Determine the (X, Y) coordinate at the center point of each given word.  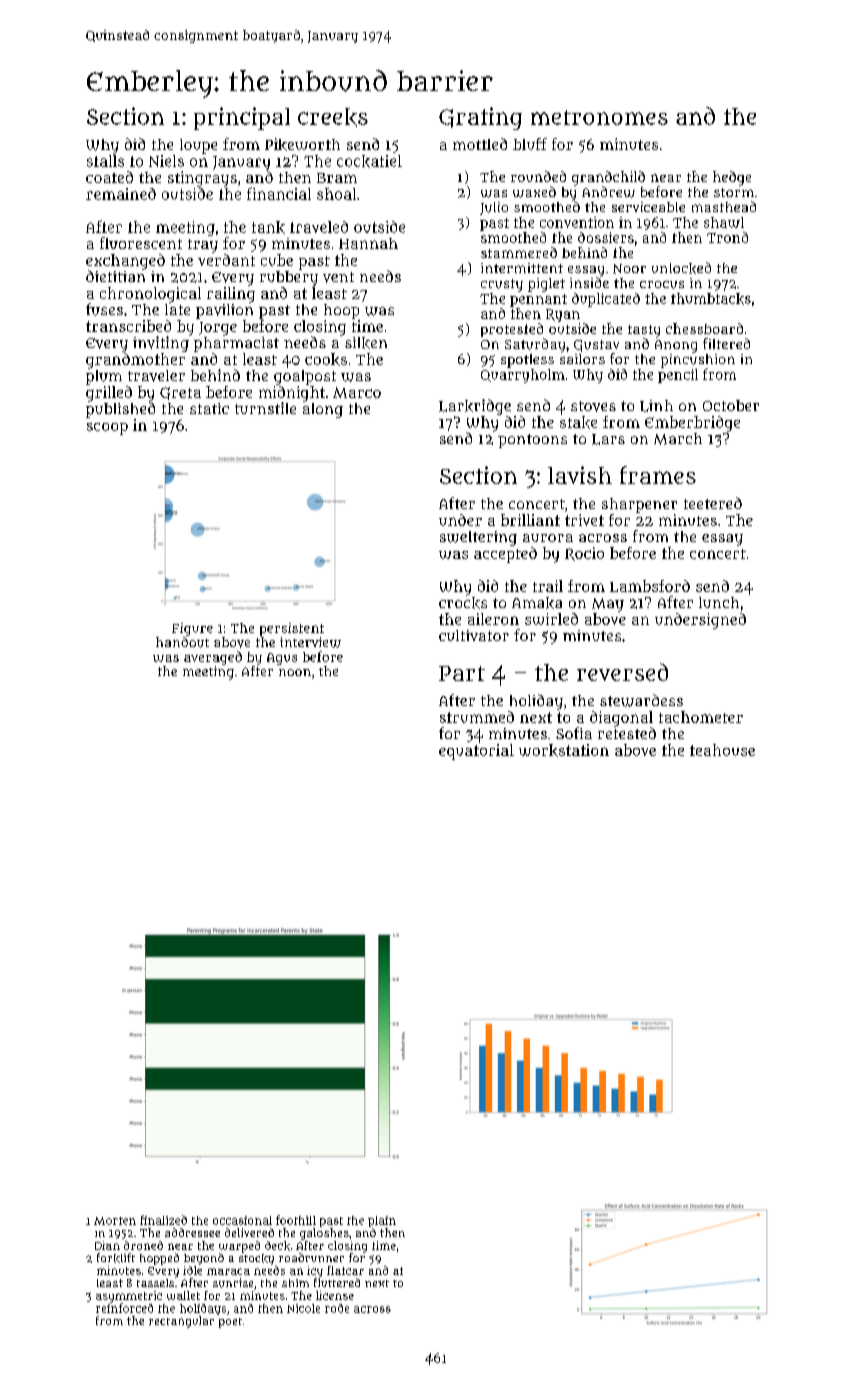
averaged (213, 658)
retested (627, 733)
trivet (584, 520)
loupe (198, 146)
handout (182, 642)
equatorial (476, 752)
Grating (480, 118)
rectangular (181, 1322)
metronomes (599, 117)
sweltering (478, 538)
